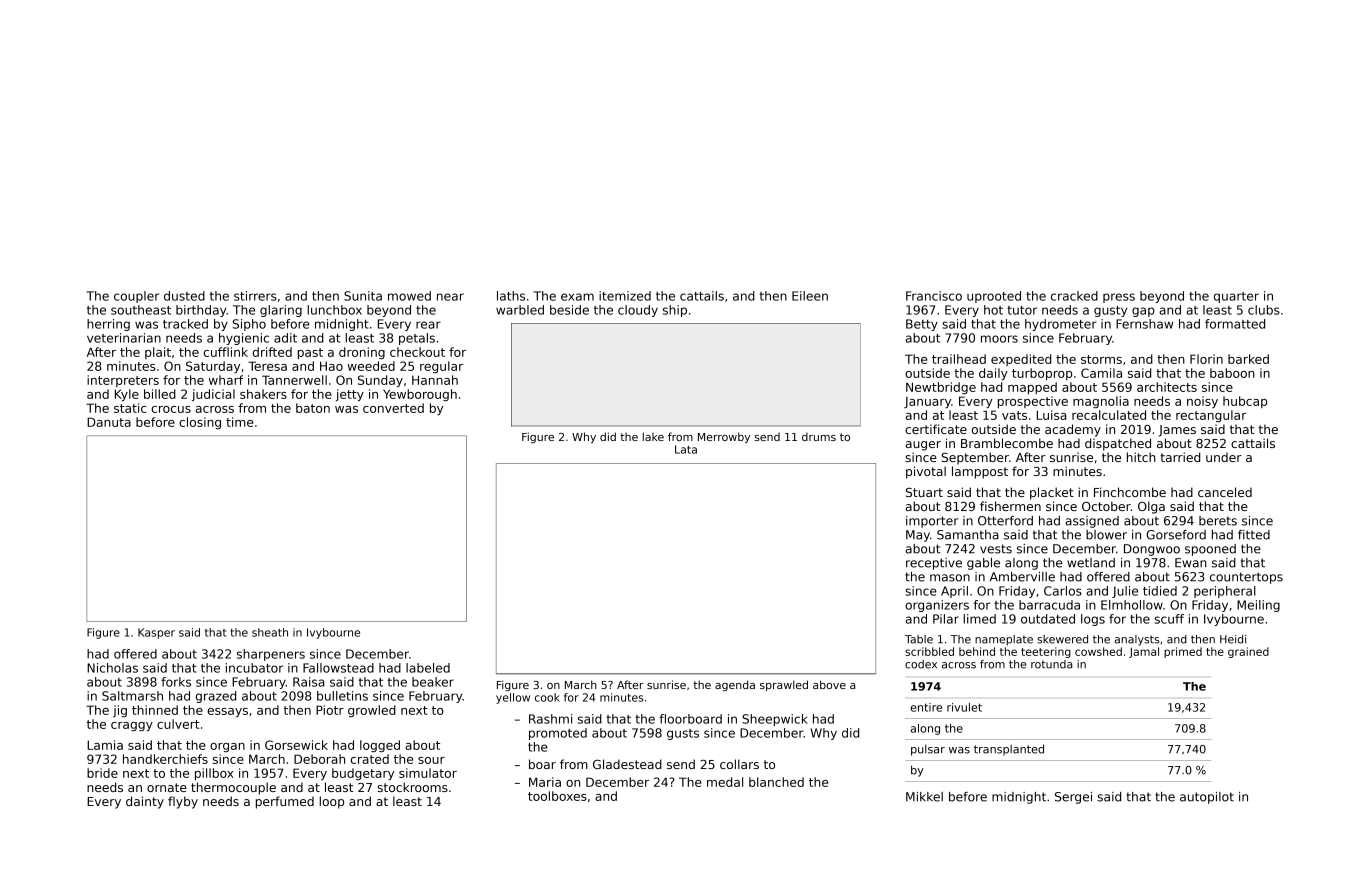  What do you see at coordinates (996, 549) in the page?
I see `vests` at bounding box center [996, 549].
